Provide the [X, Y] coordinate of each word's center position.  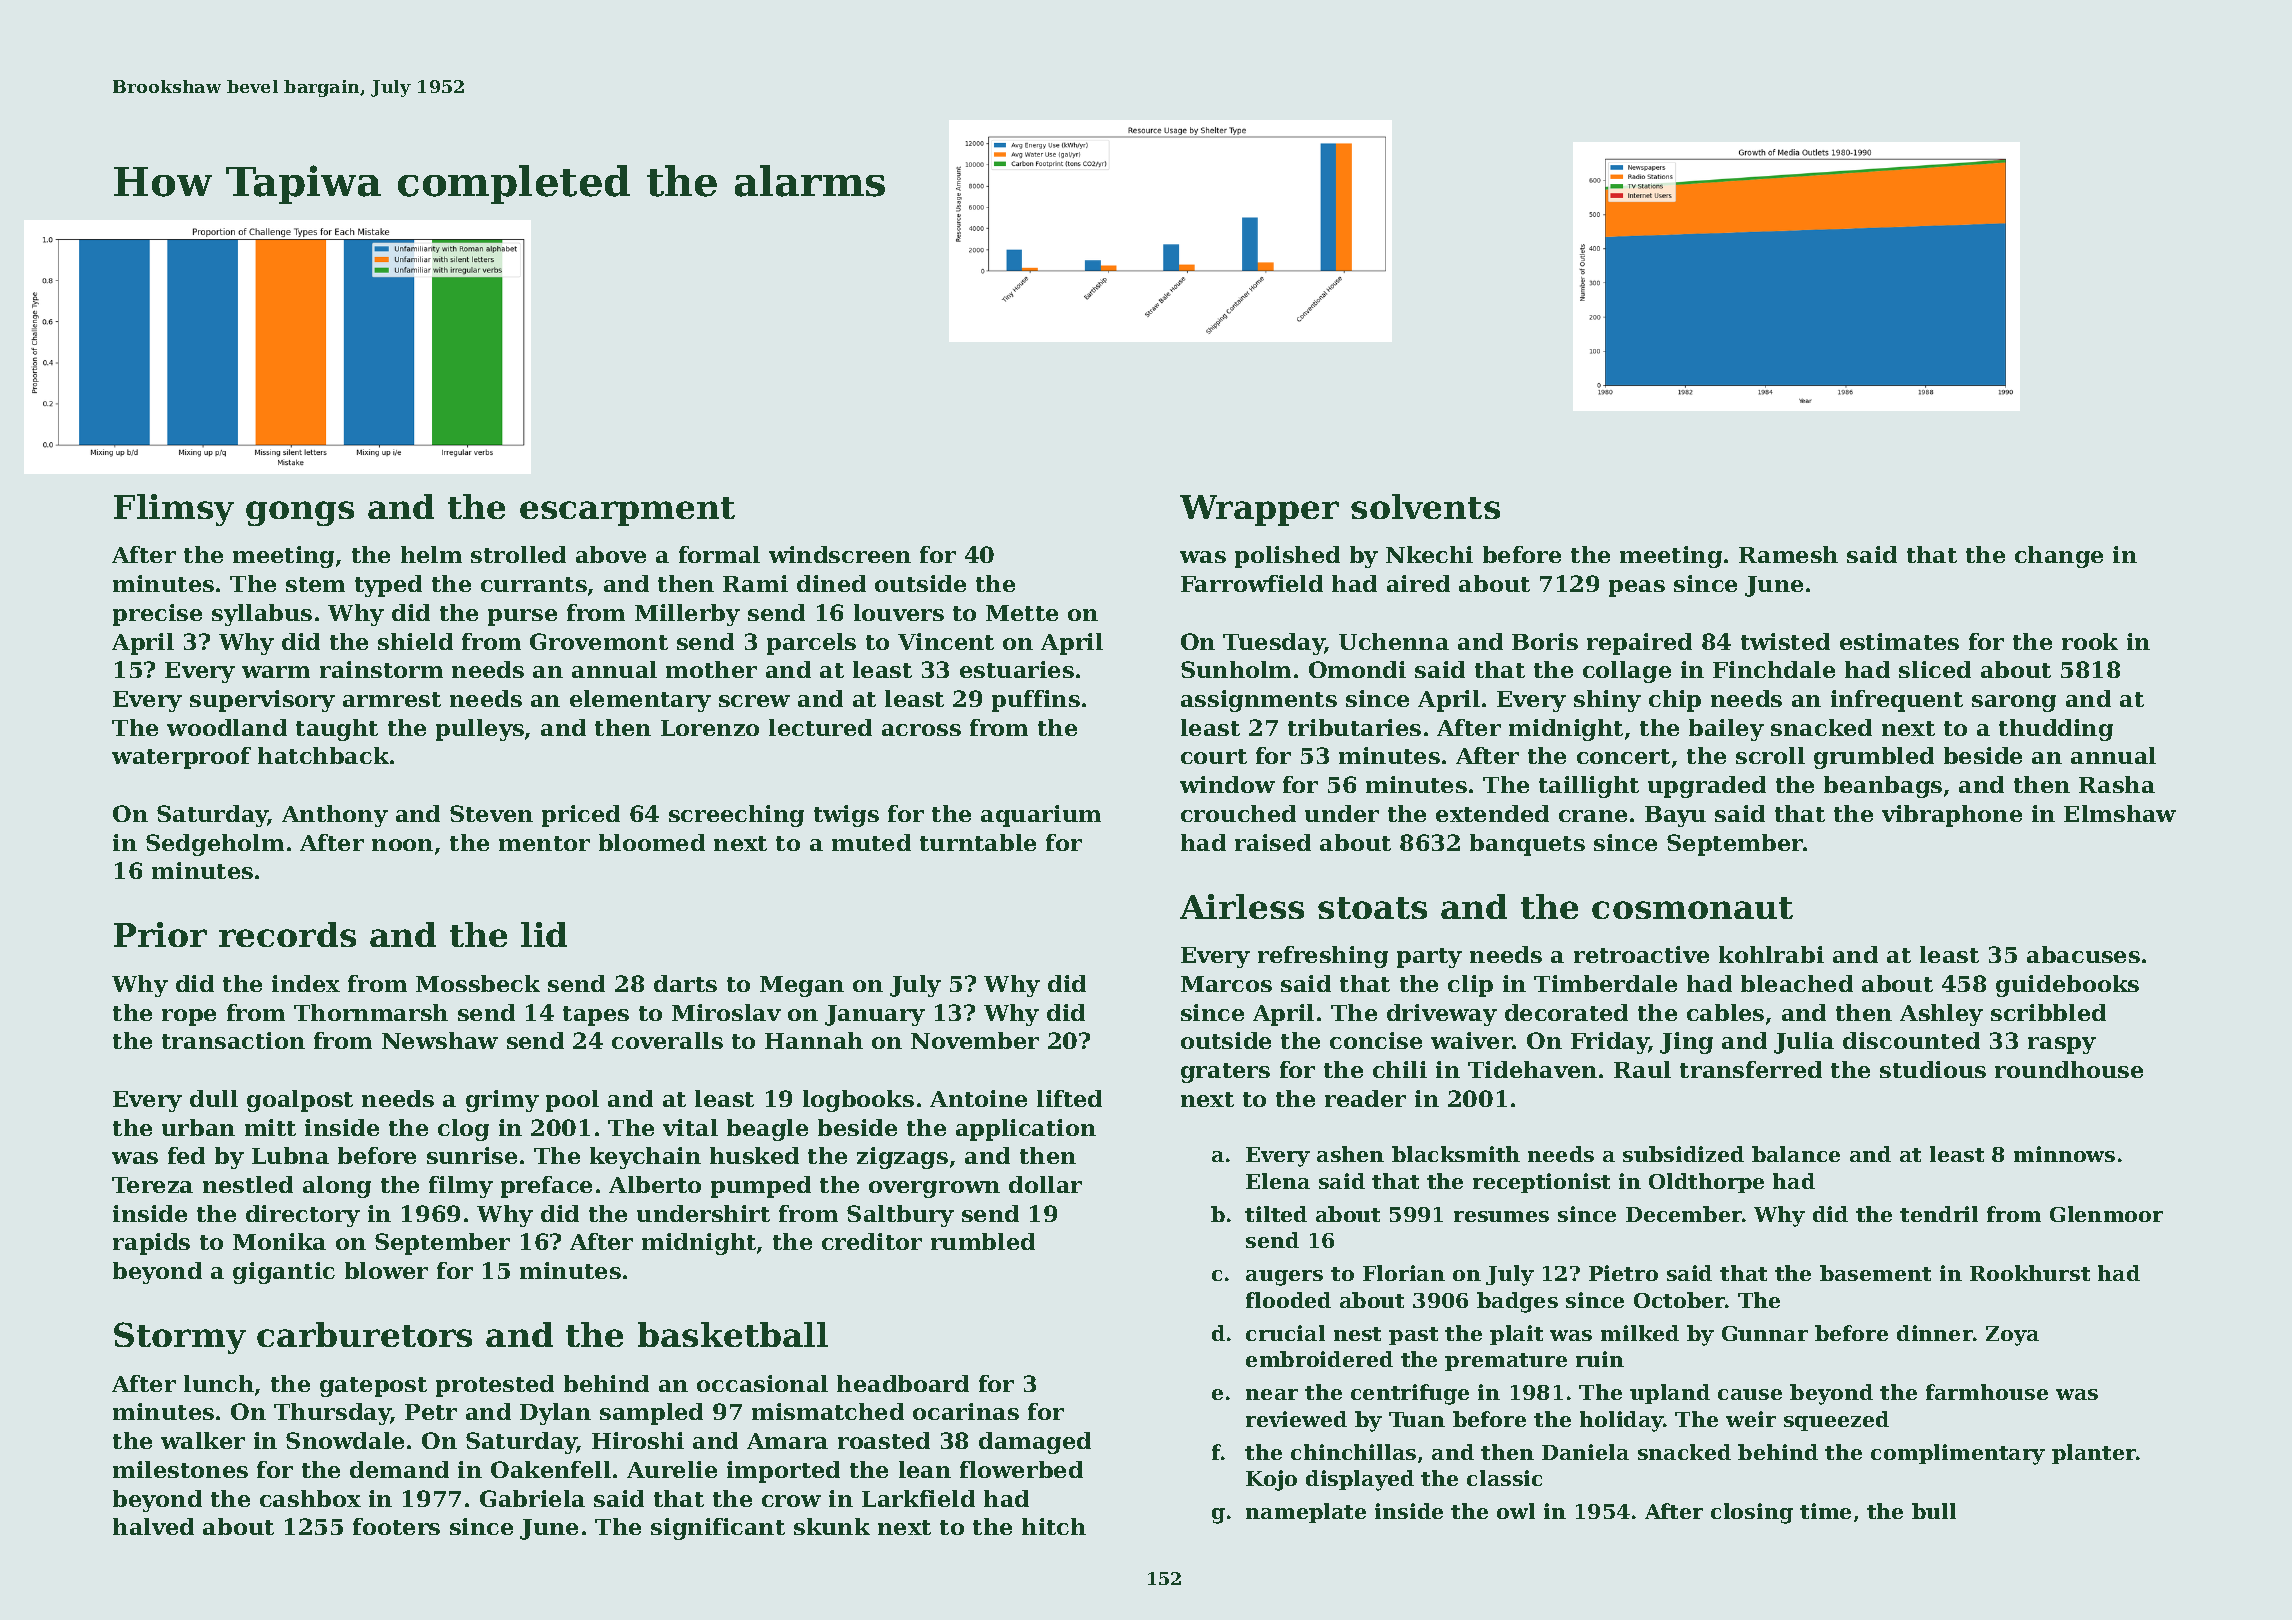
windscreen [840, 554]
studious [1933, 1069]
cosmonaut [1692, 908]
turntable [978, 842]
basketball [733, 1334]
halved [153, 1526]
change [2059, 557]
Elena [1278, 1181]
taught [337, 730]
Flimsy [174, 510]
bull [1934, 1511]
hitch [1054, 1526]
